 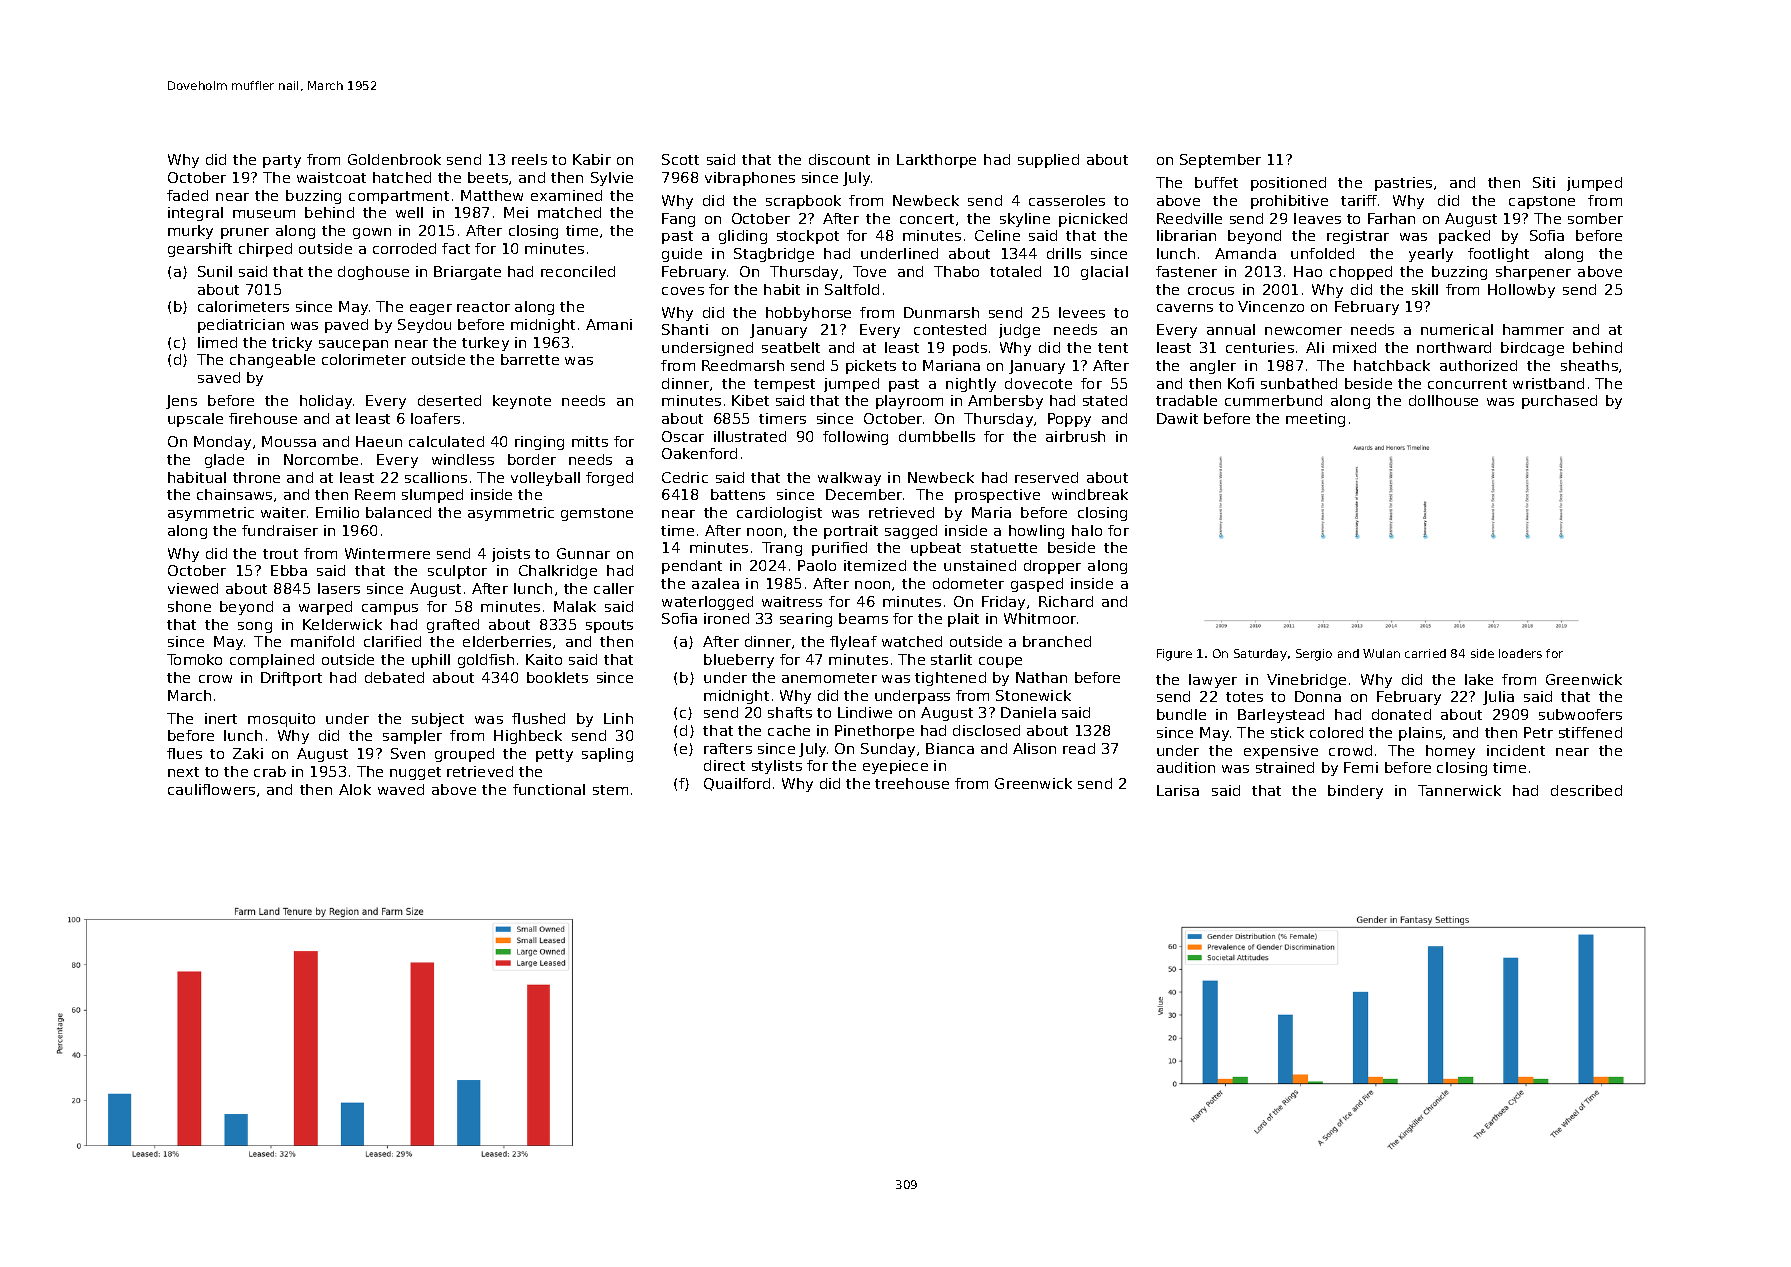 What do you see at coordinates (219, 377) in the page?
I see `saved` at bounding box center [219, 377].
